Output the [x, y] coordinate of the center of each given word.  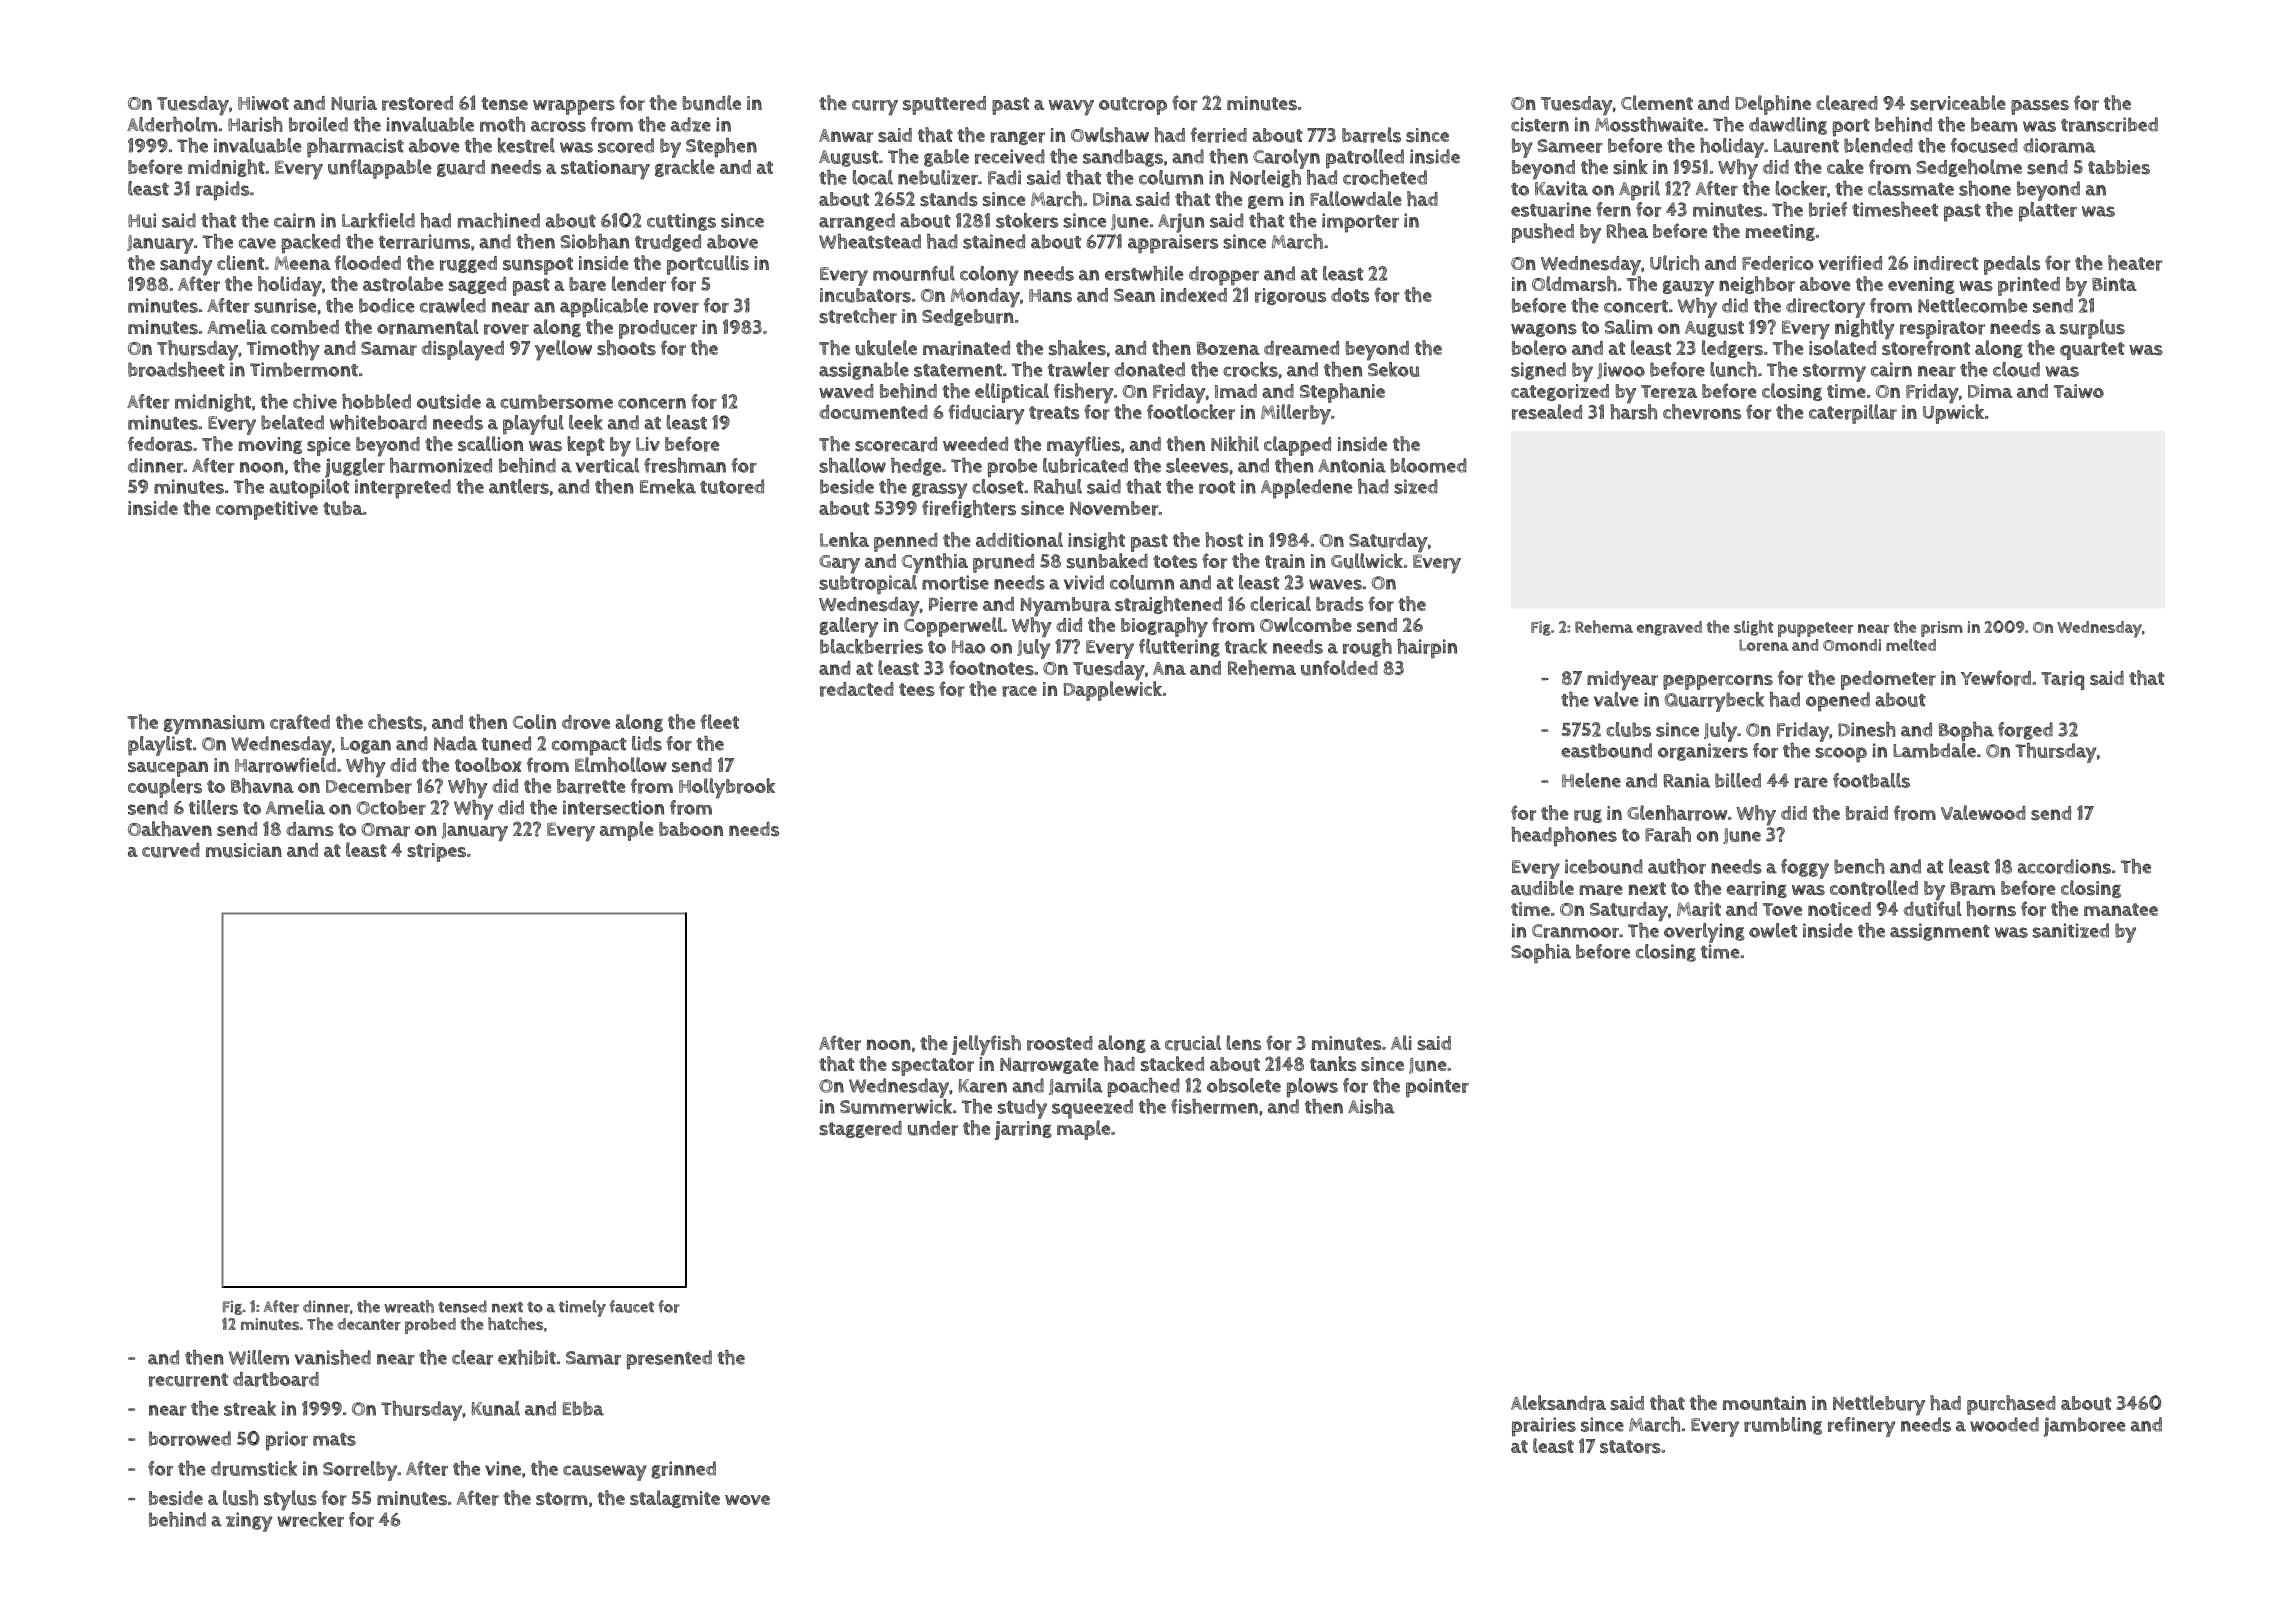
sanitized [2071, 930]
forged [2025, 731]
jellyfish [986, 1045]
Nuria [354, 103]
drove [586, 722]
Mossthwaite [1649, 124]
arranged [857, 222]
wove [747, 1500]
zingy [249, 1522]
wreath [409, 1306]
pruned [1003, 563]
